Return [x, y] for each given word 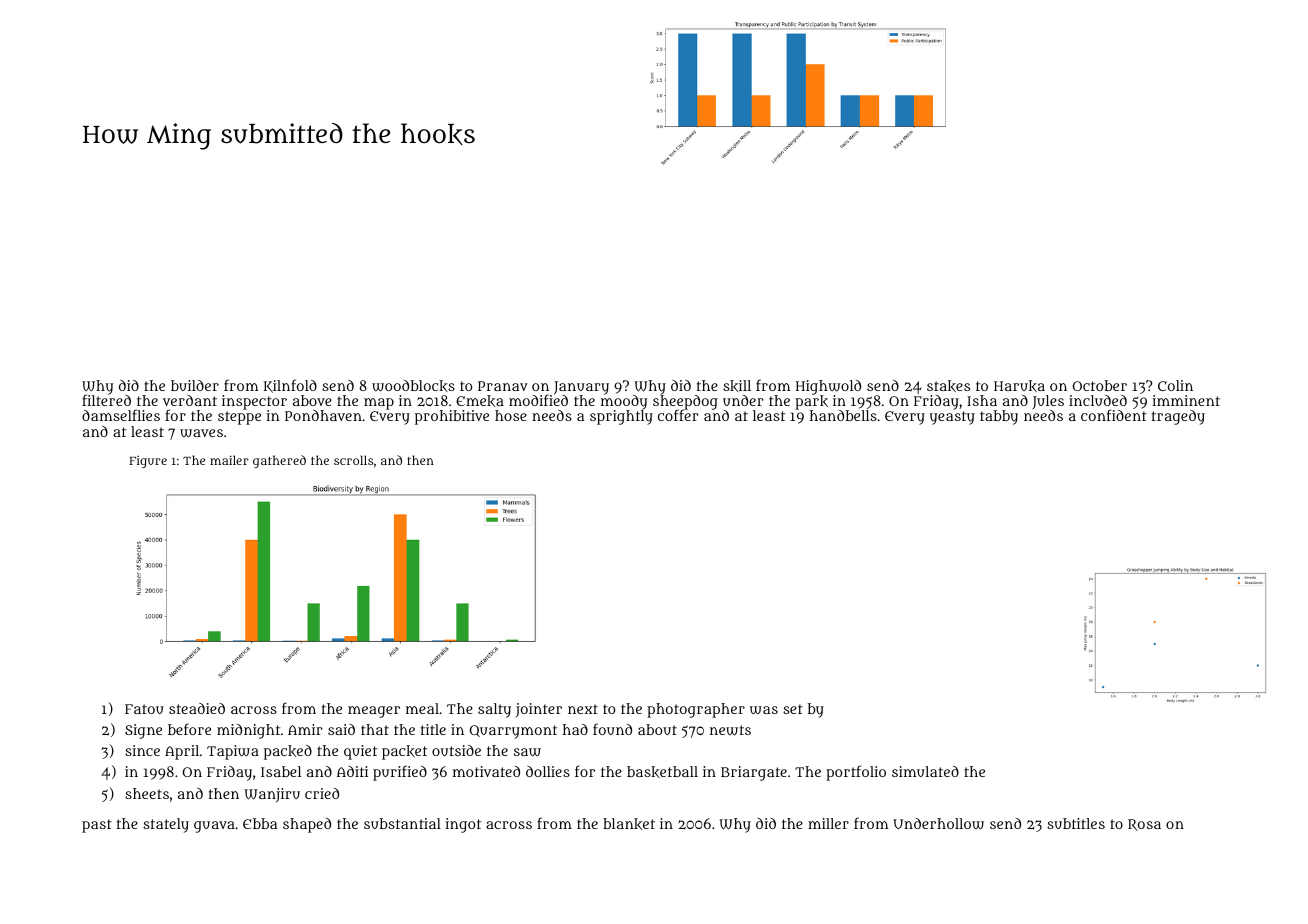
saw [527, 752]
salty [494, 710]
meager [374, 712]
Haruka [1019, 386]
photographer [696, 710]
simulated [925, 771]
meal [422, 708]
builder [195, 385]
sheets [147, 793]
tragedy [1178, 417]
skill [737, 386]
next [583, 709]
